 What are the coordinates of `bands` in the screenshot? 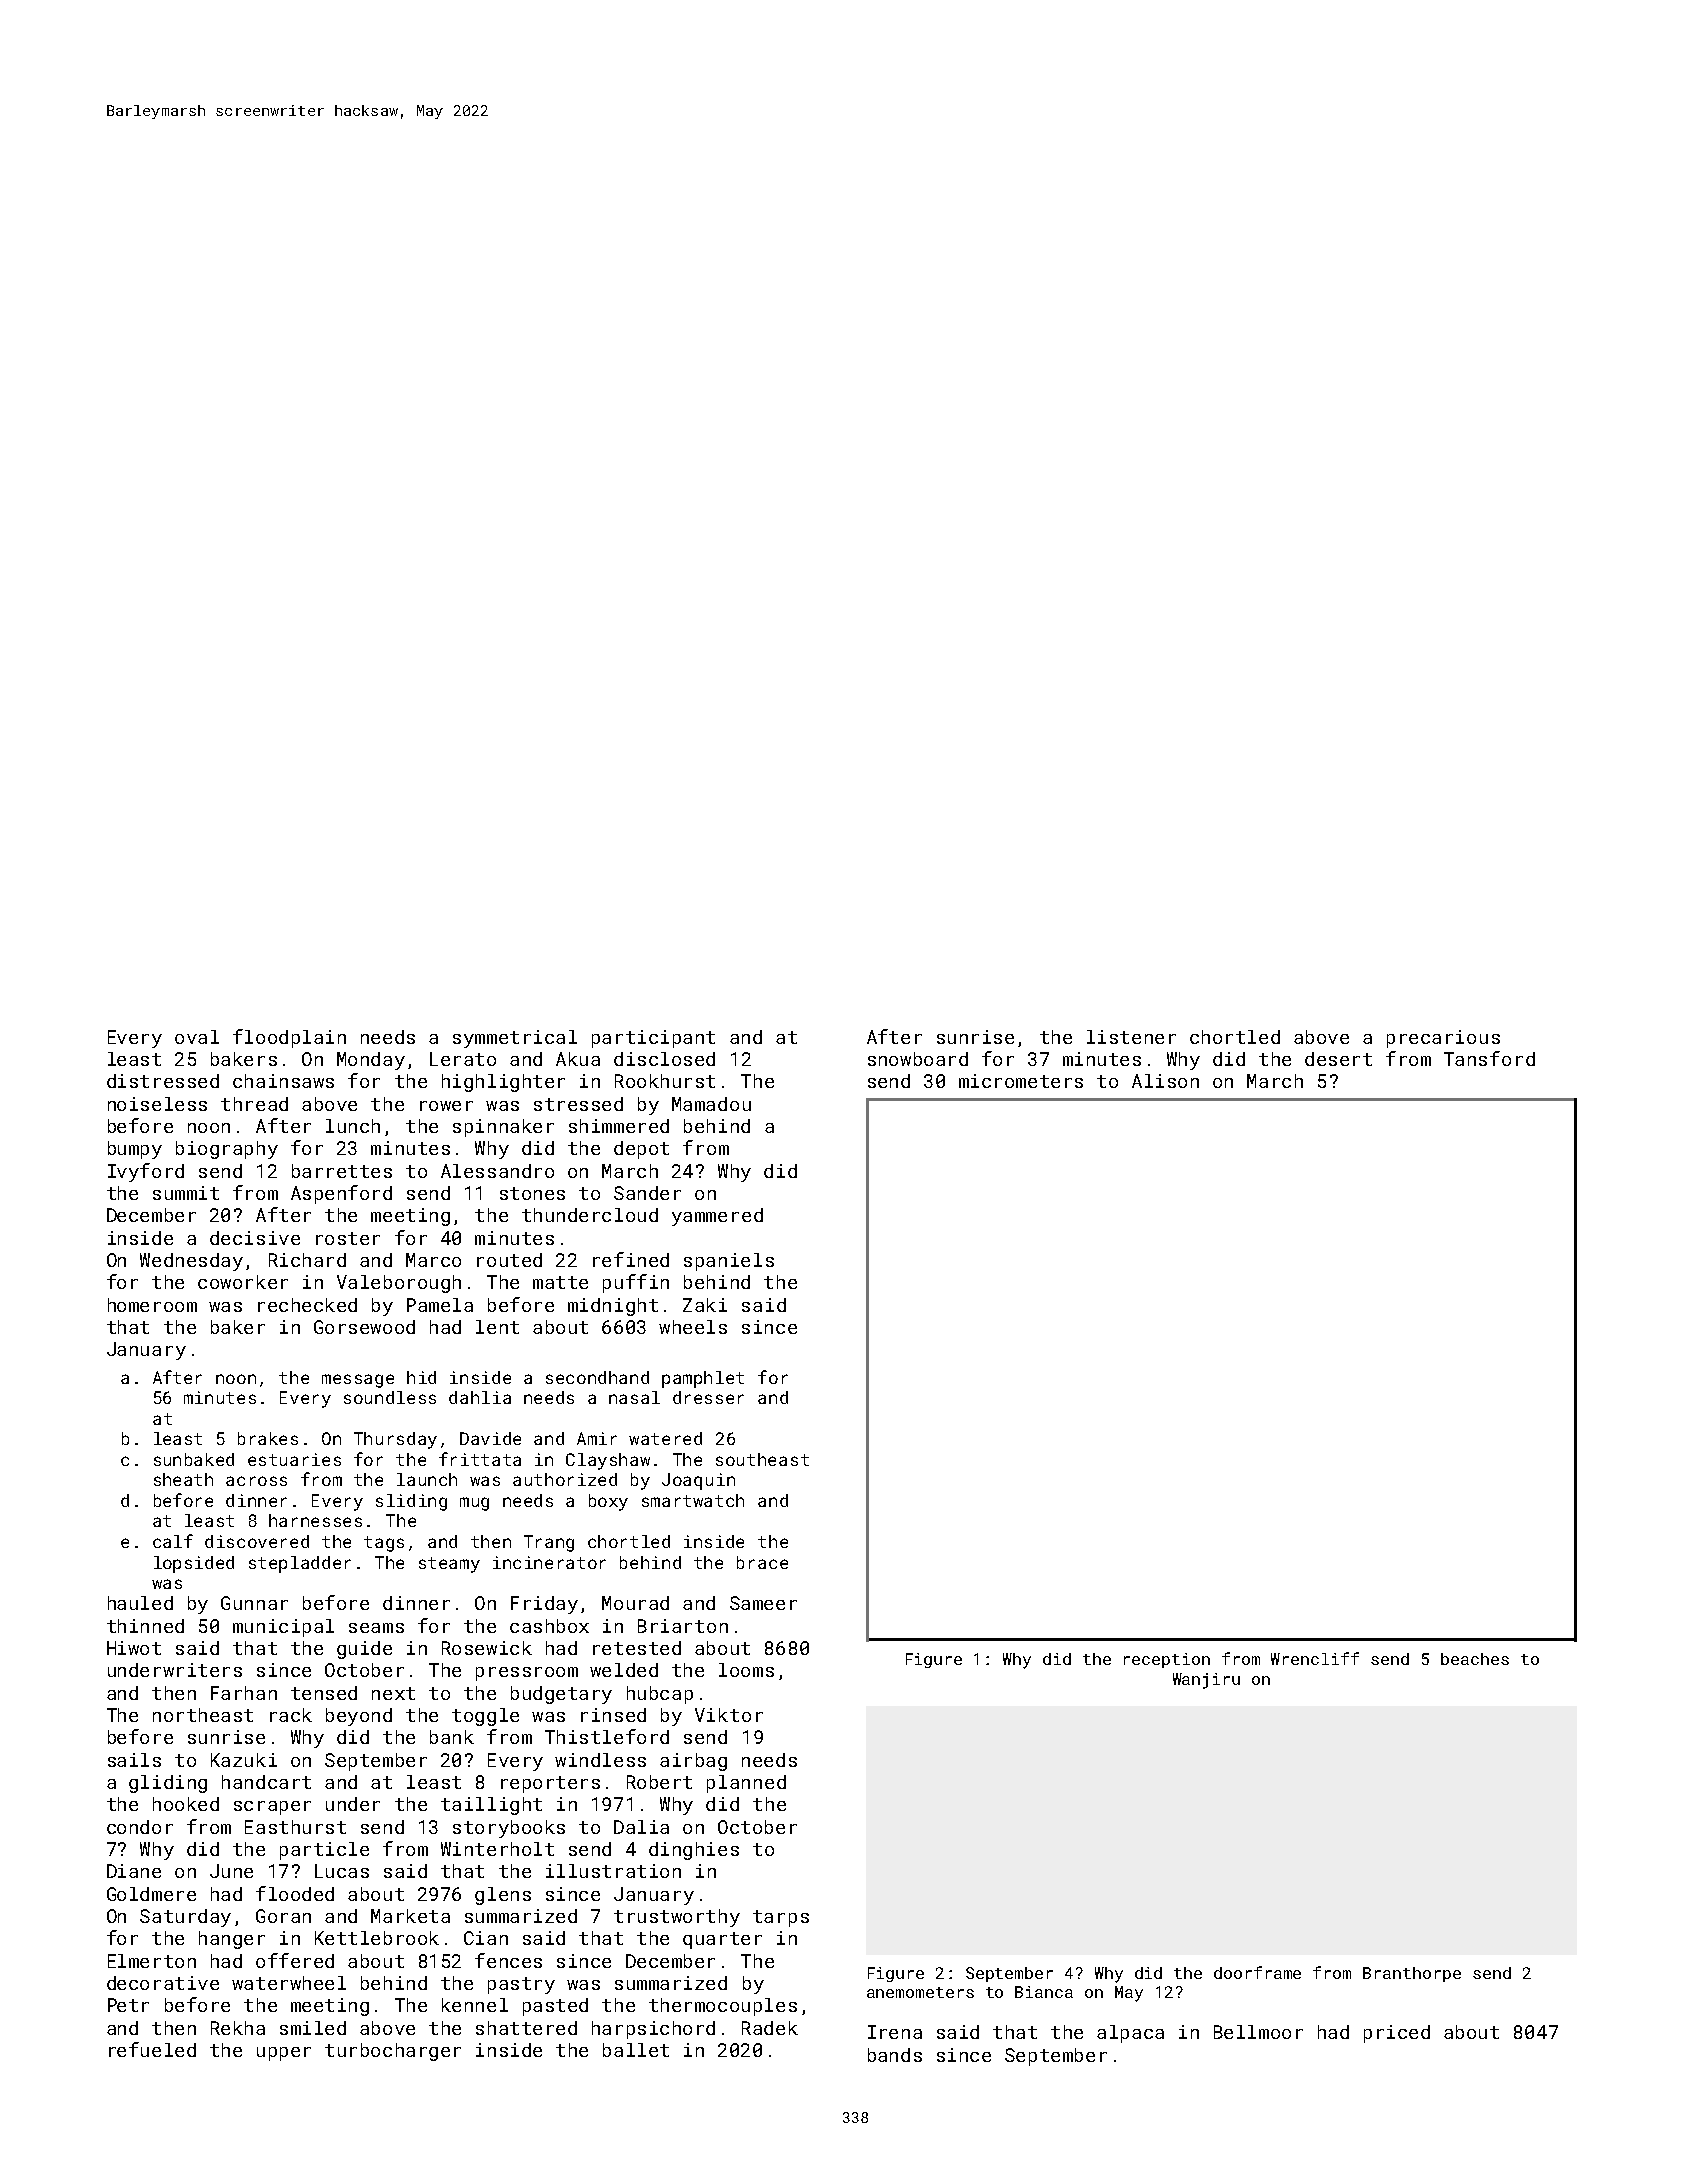 It's located at (895, 2055).
